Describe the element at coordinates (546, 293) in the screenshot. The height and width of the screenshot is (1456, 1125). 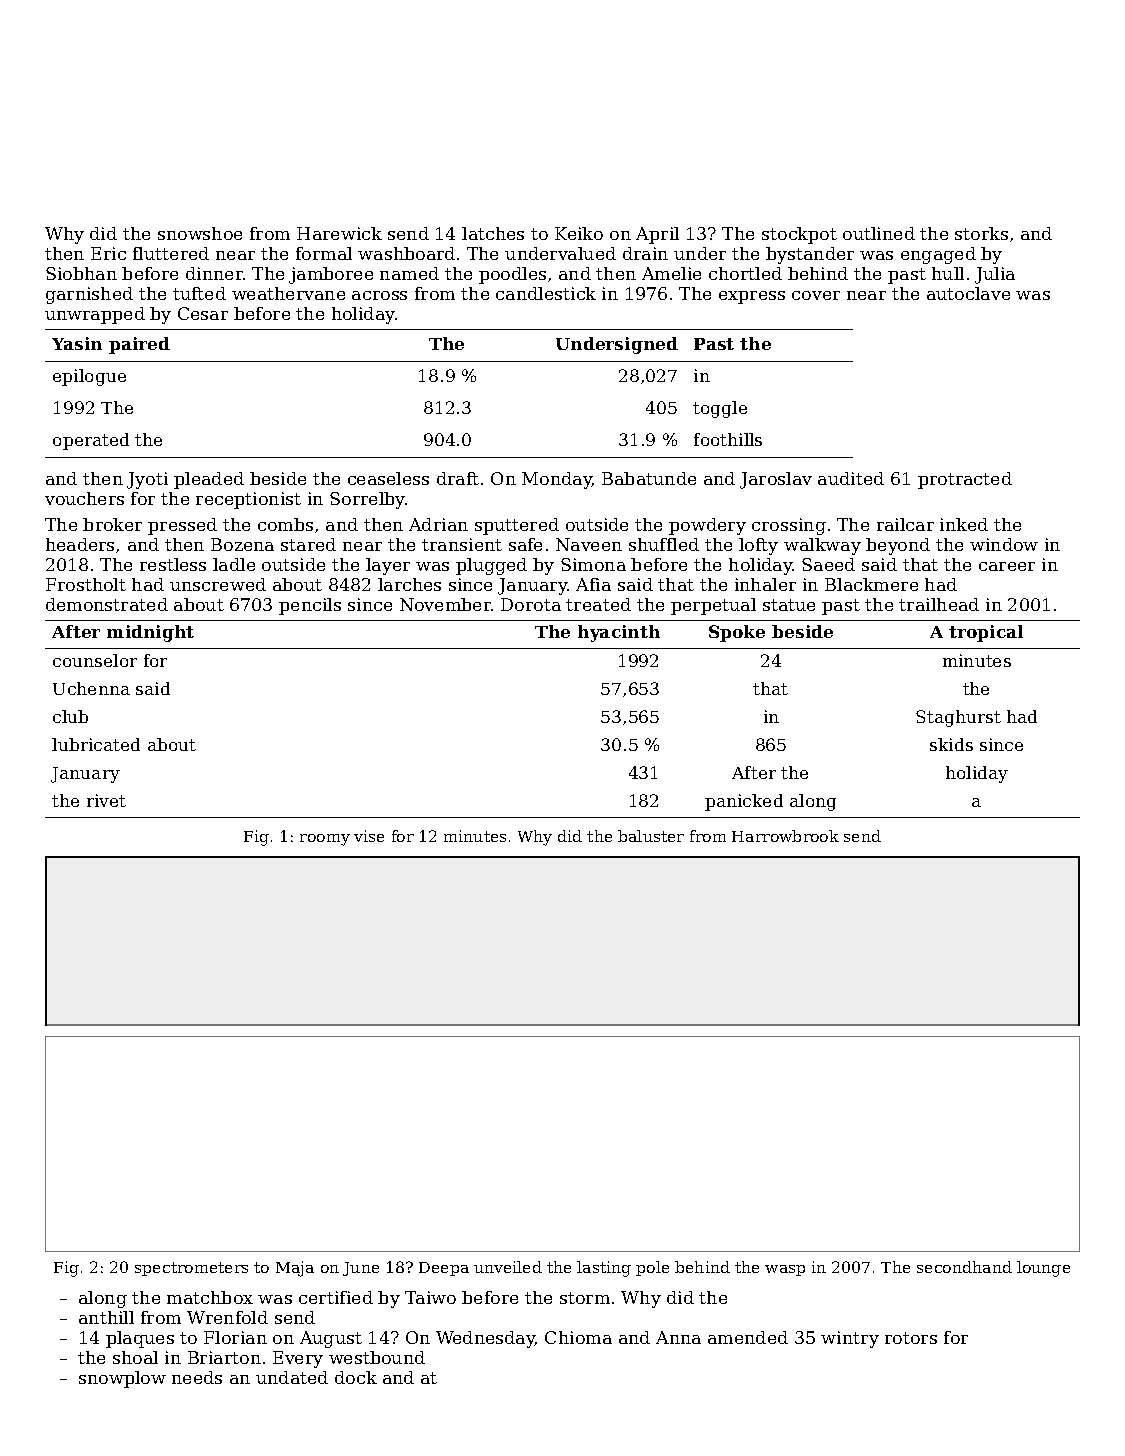
I see `candlestick` at that location.
